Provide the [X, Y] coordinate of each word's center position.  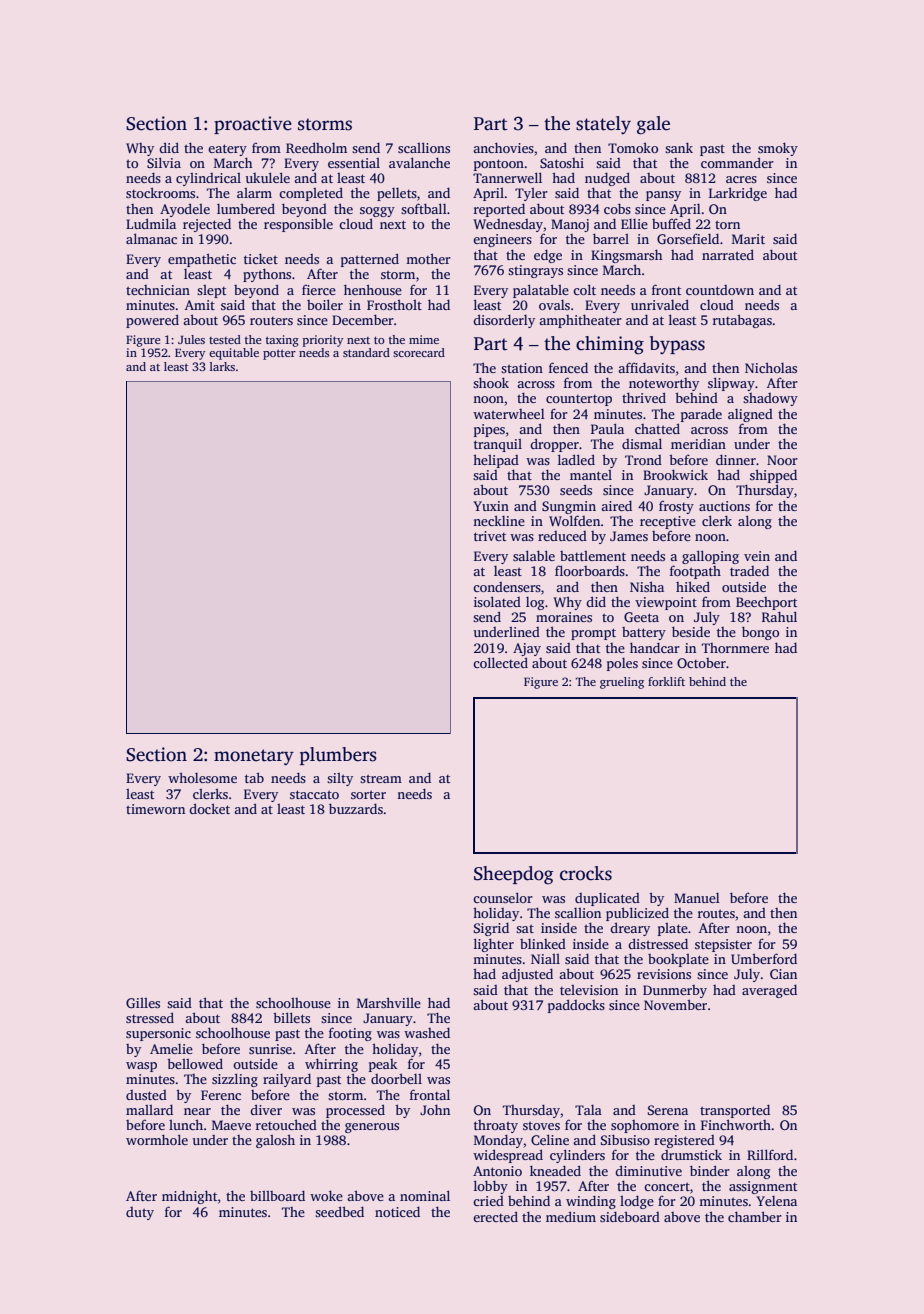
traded [749, 570]
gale [653, 125]
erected [495, 1216]
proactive [253, 125]
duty [140, 1213]
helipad [496, 461]
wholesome [202, 777]
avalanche [419, 162]
